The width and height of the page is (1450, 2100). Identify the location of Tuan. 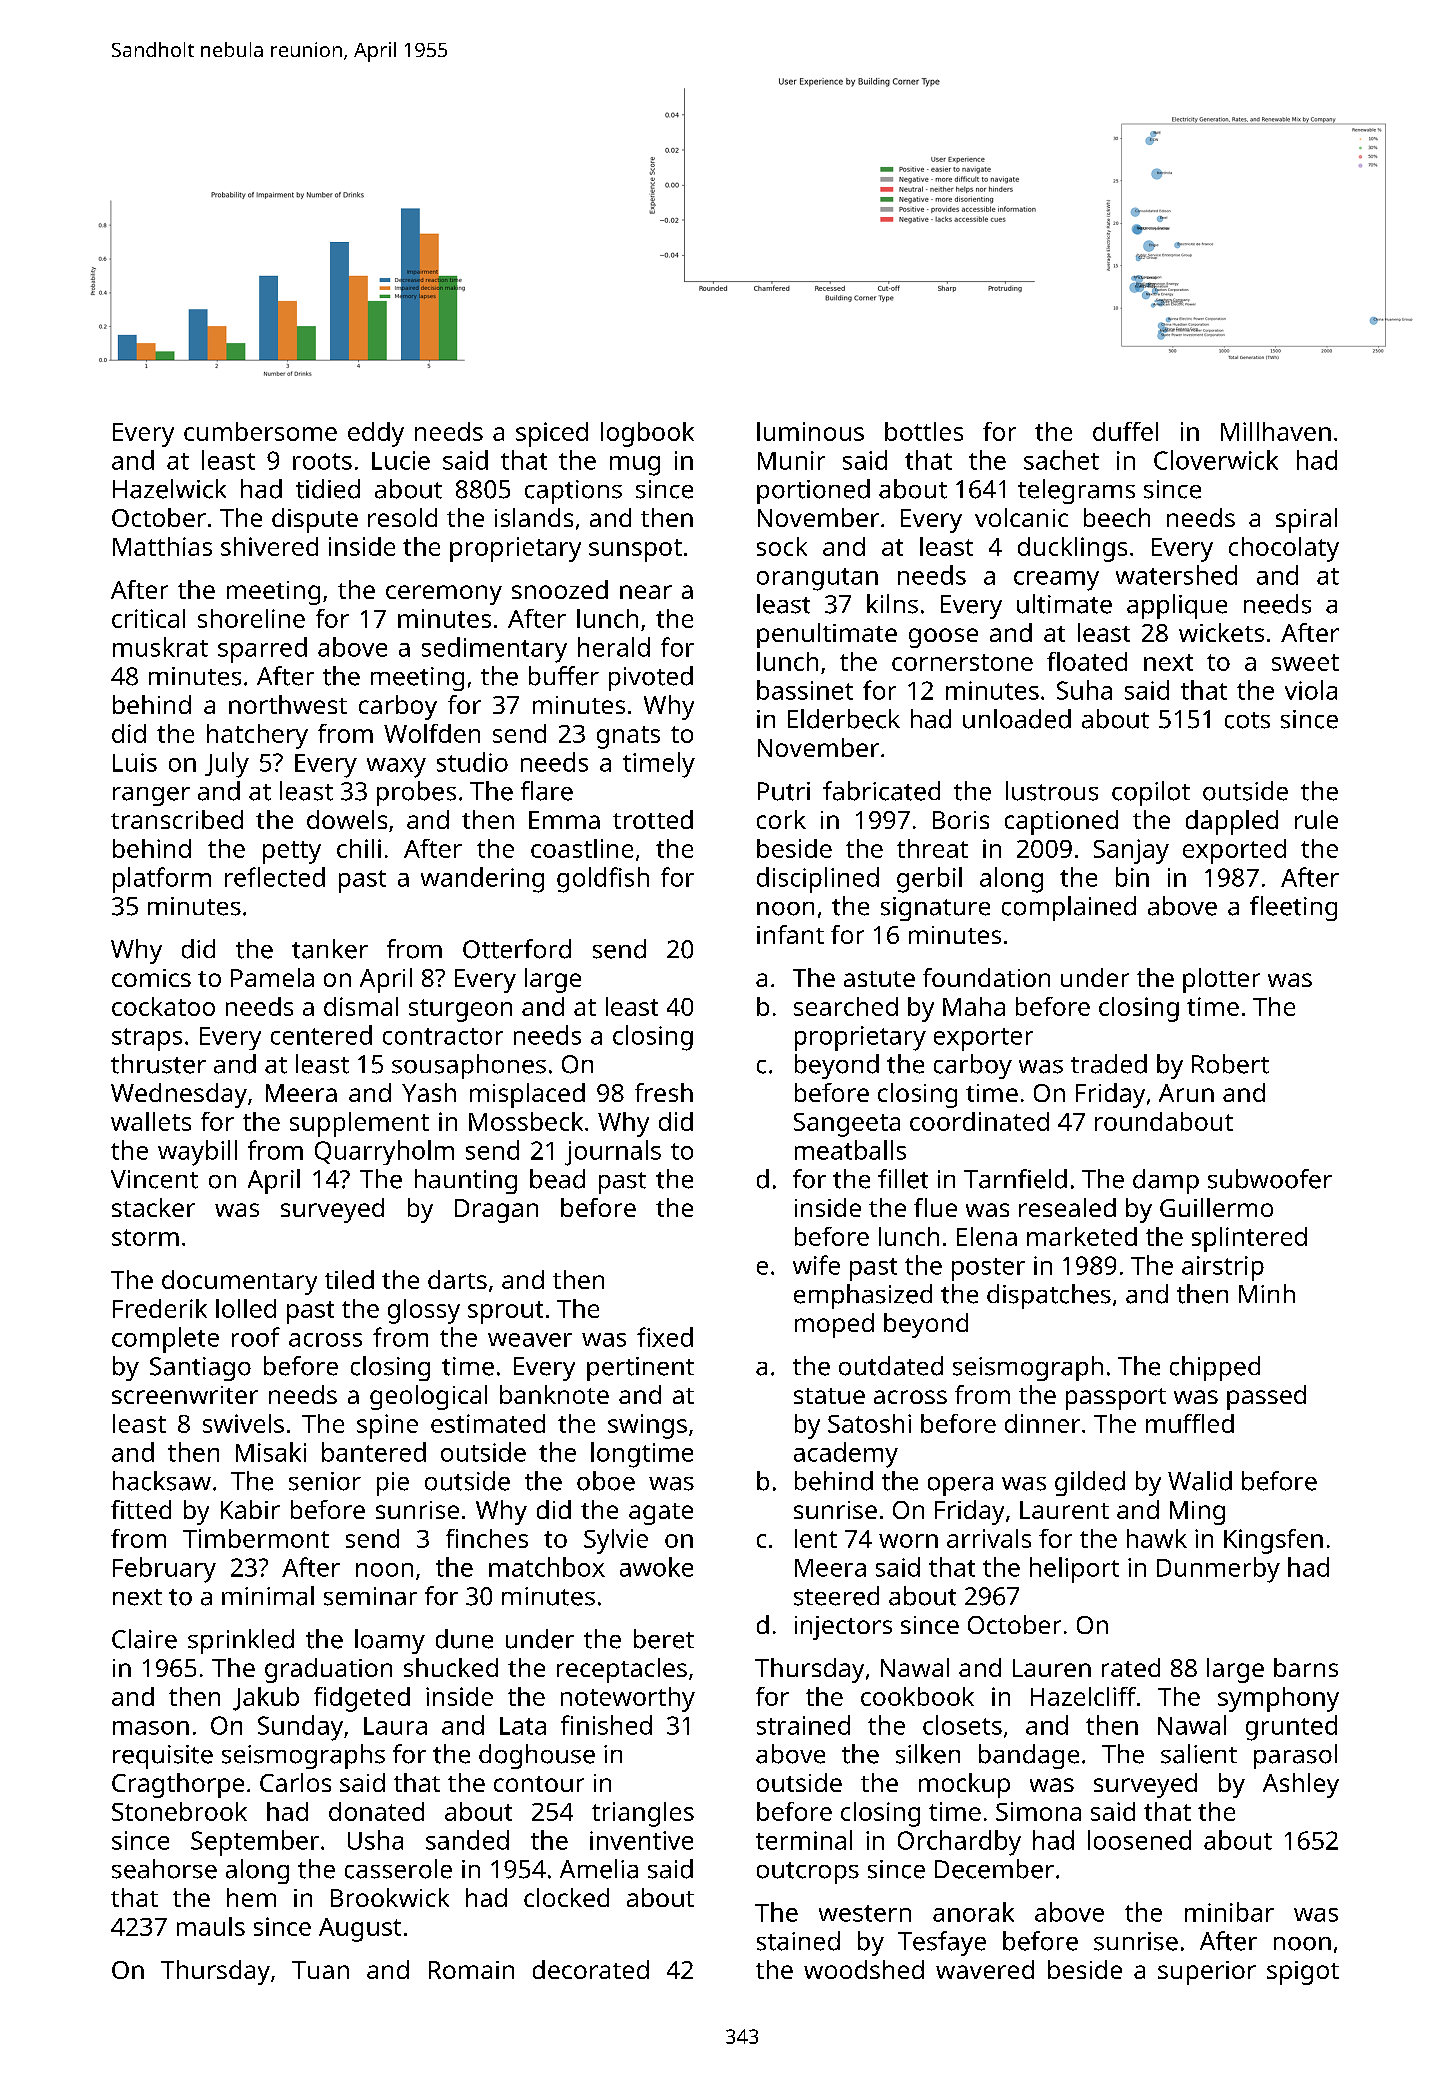
(320, 1970).
